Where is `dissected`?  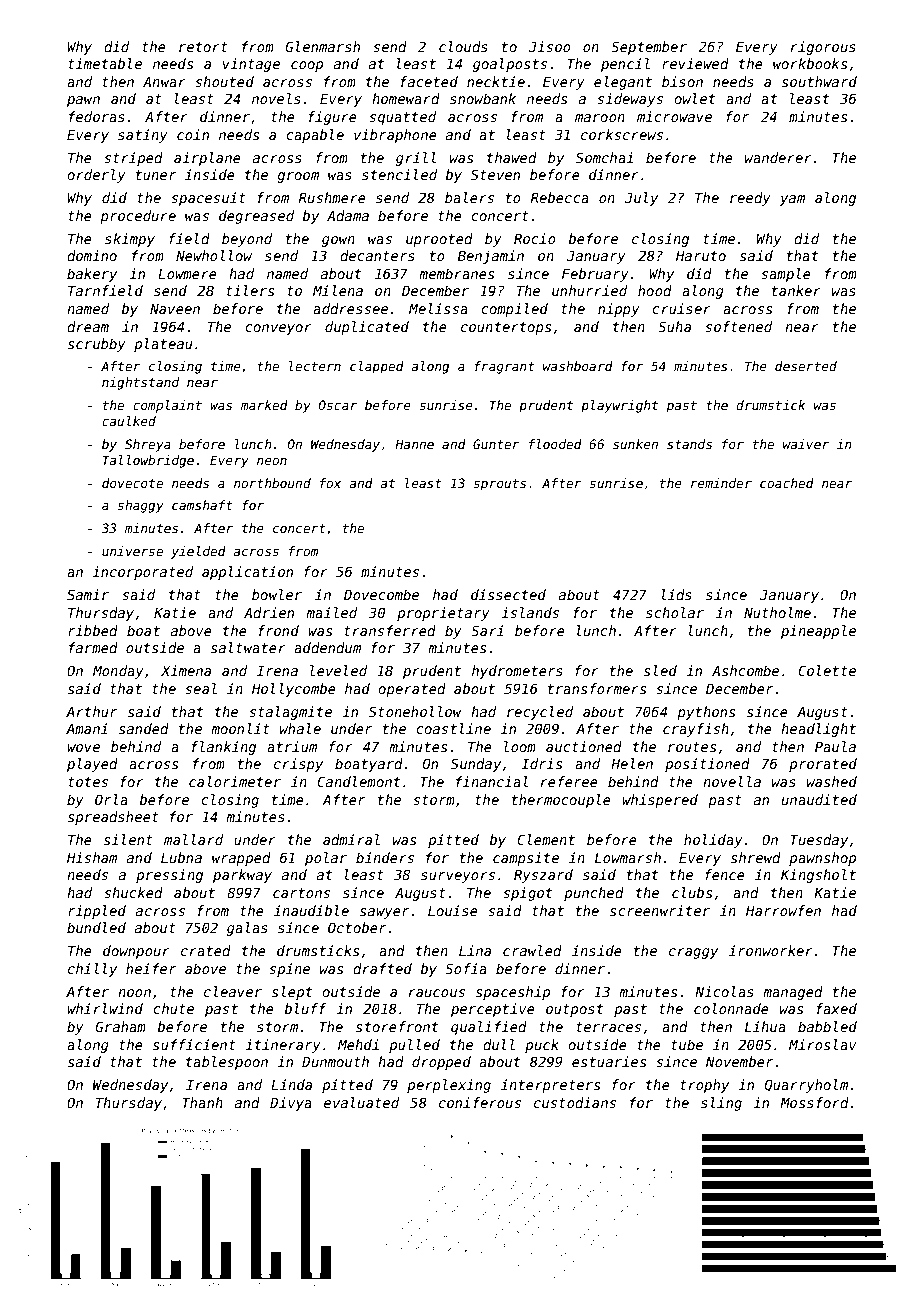 dissected is located at coordinates (508, 594).
